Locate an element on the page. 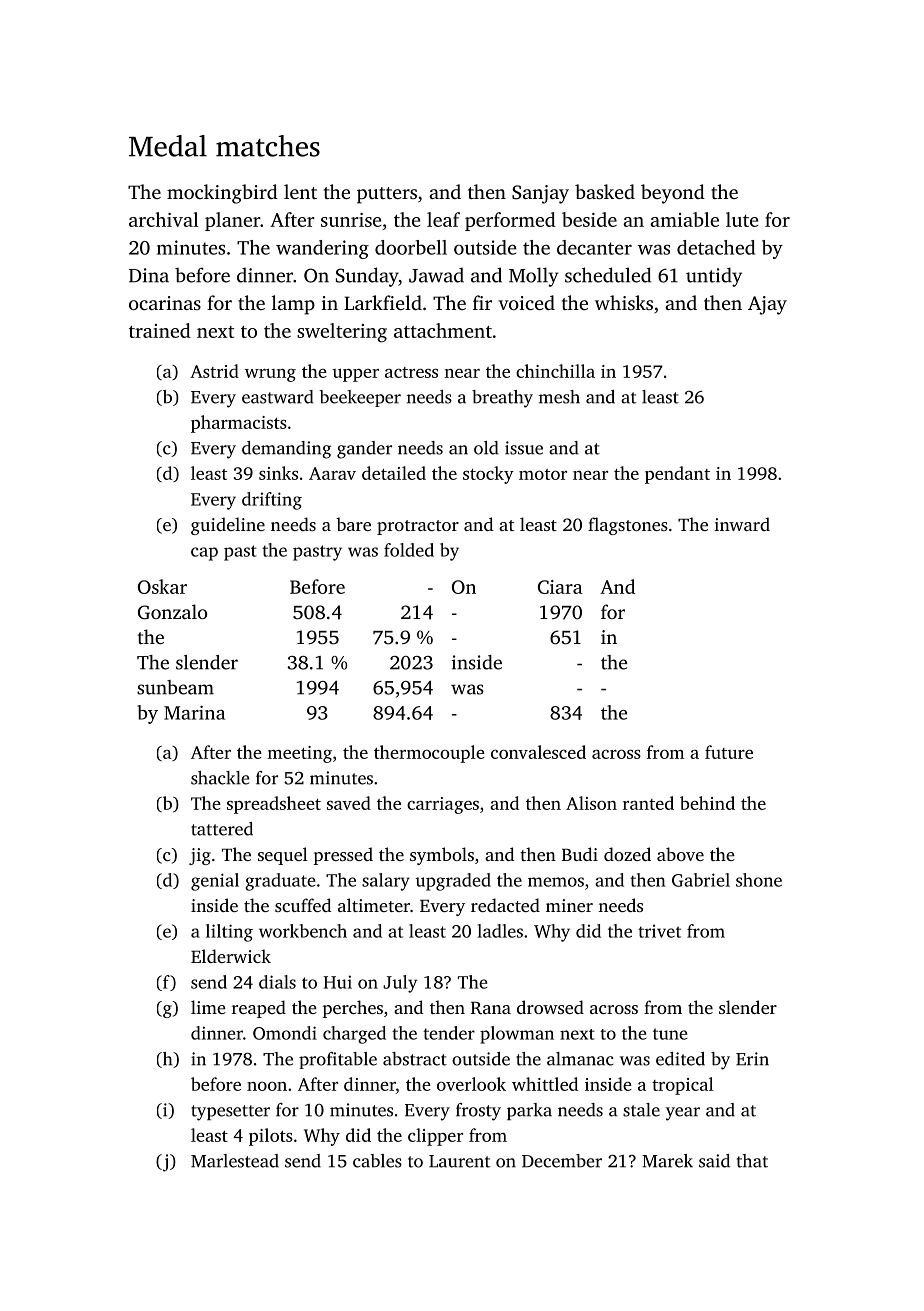 The image size is (924, 1311). matches is located at coordinates (268, 146).
